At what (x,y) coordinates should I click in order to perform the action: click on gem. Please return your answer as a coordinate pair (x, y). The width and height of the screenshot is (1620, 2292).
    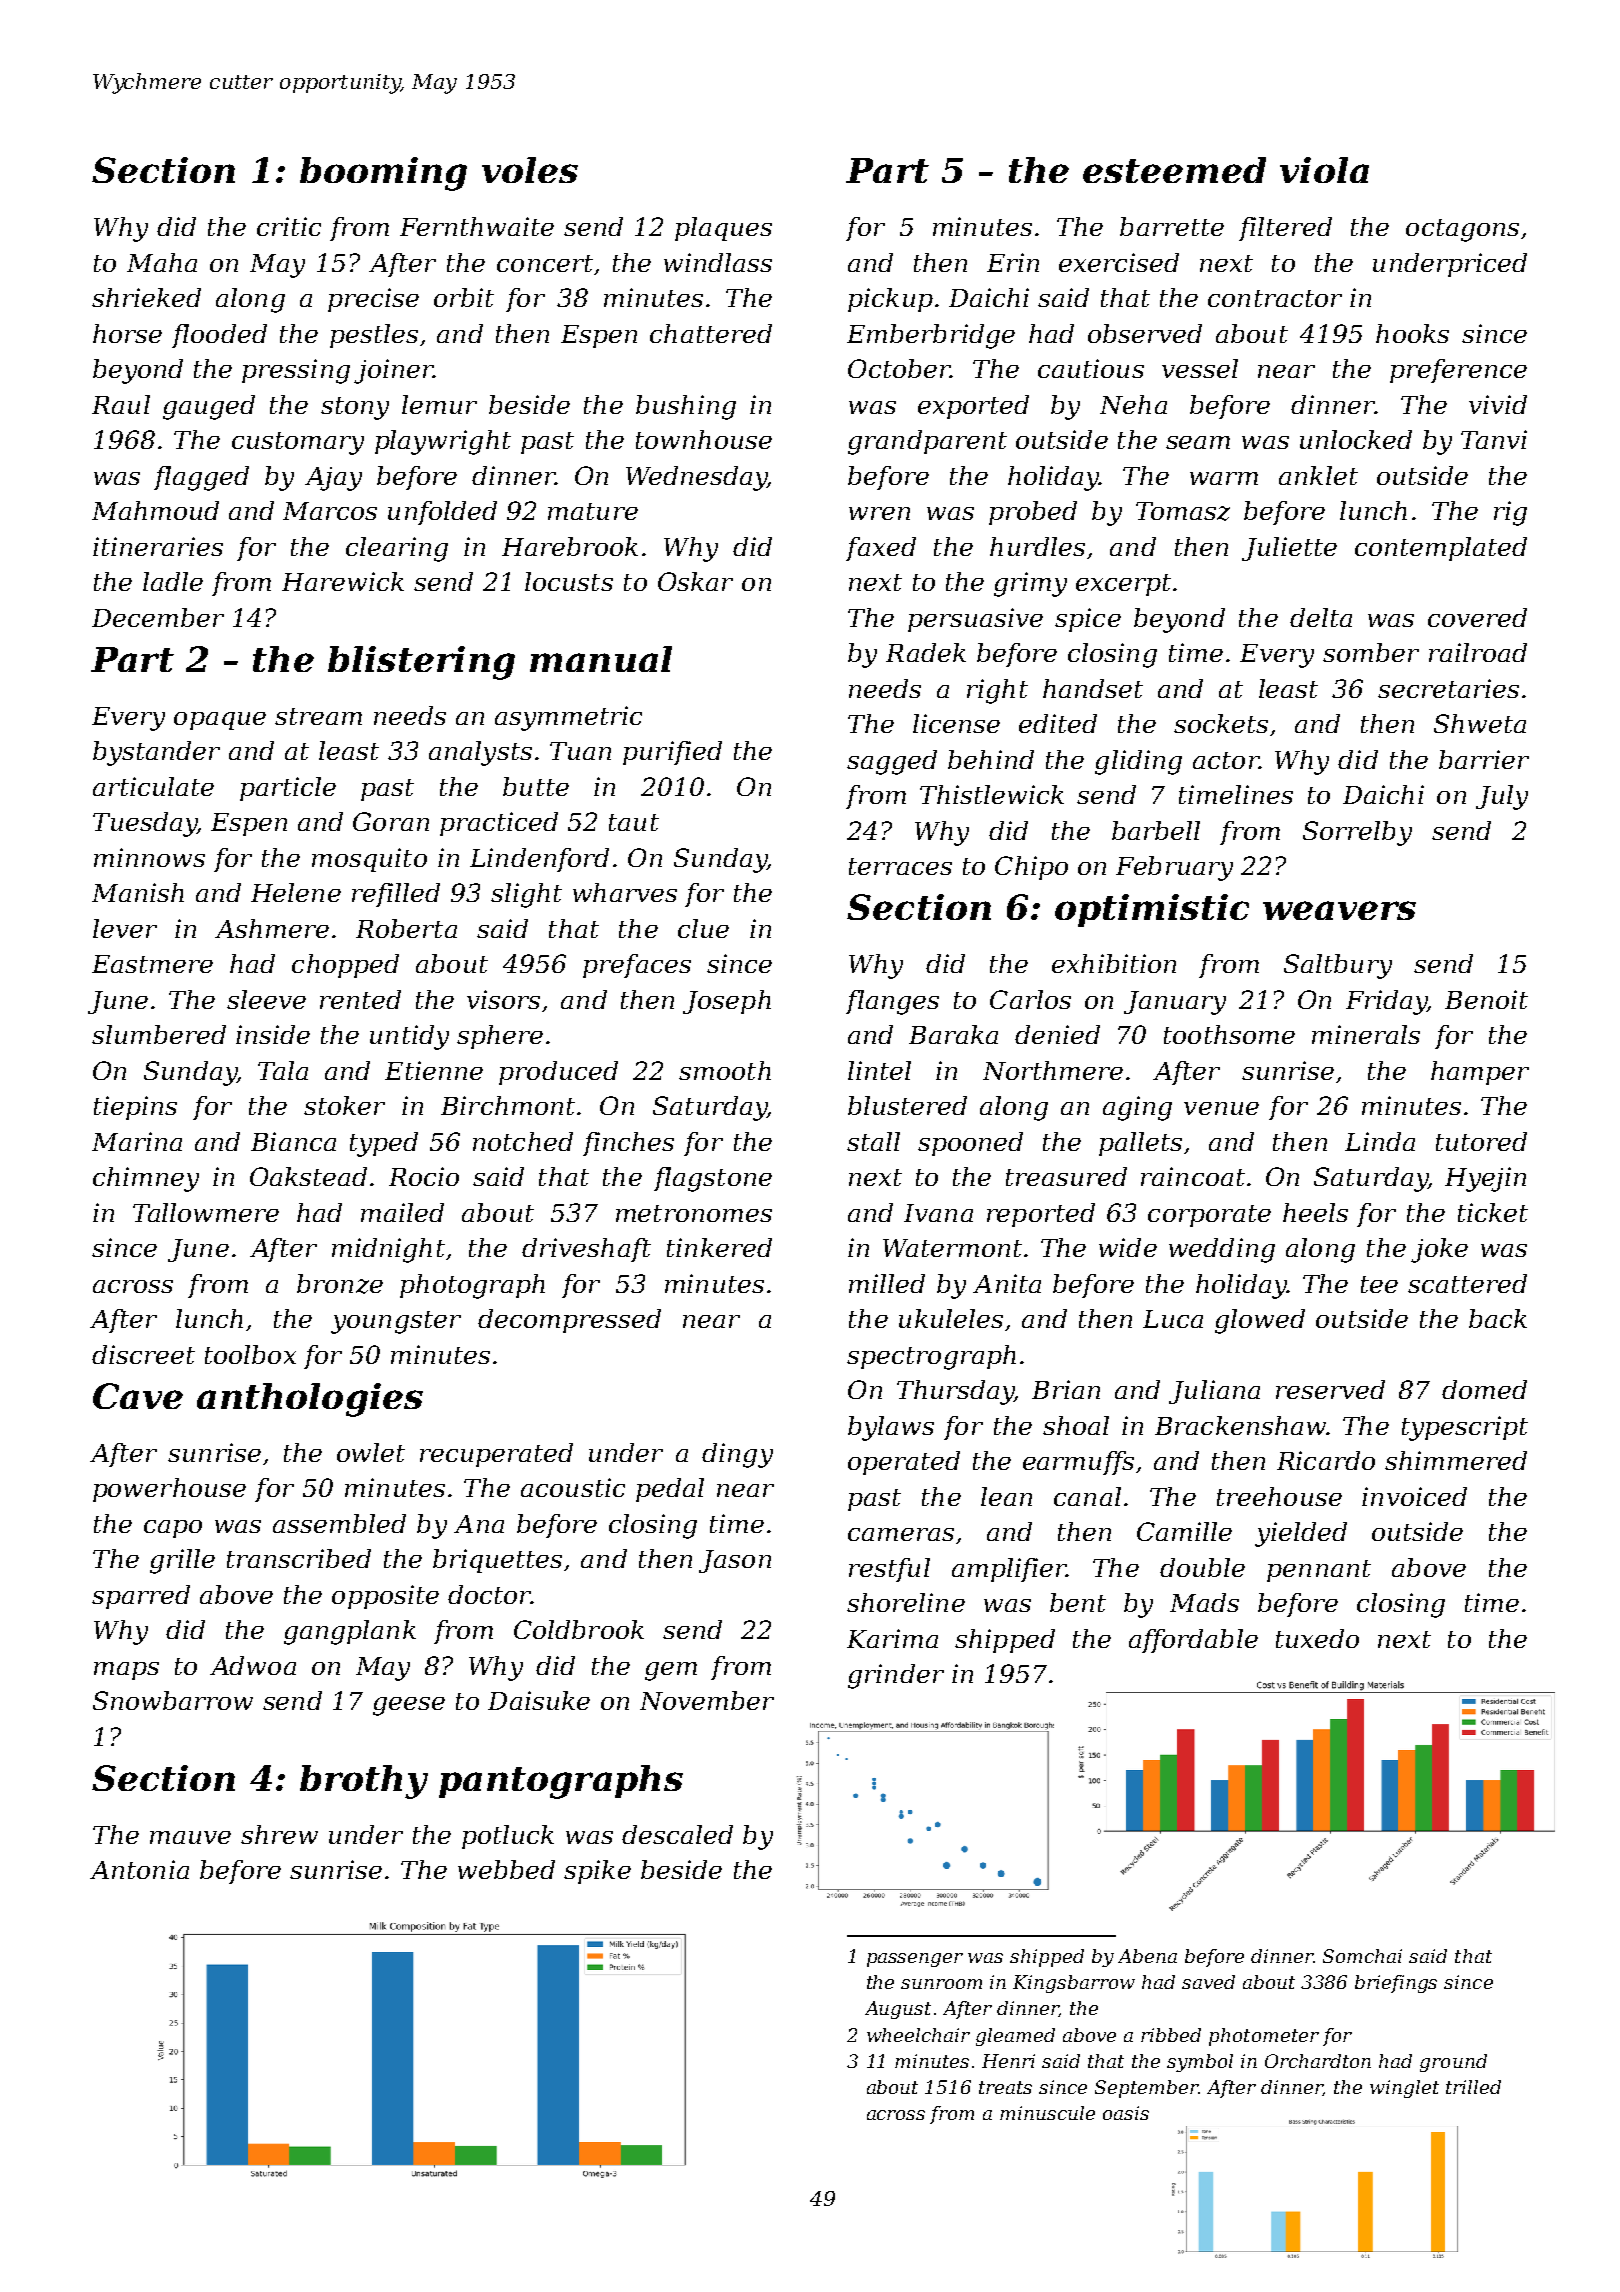
    Looking at the image, I should click on (671, 1671).
